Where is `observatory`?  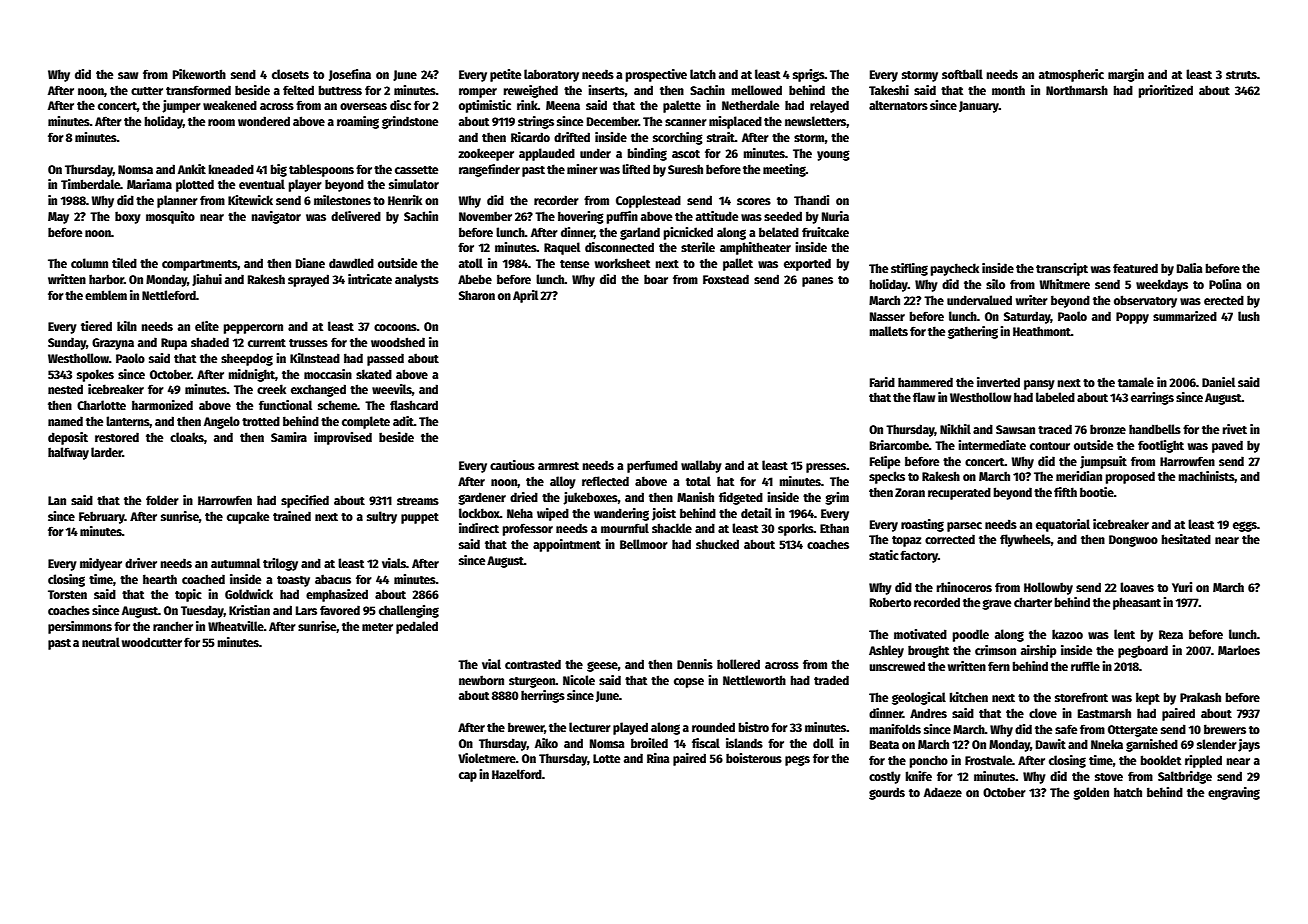 observatory is located at coordinates (1145, 301).
